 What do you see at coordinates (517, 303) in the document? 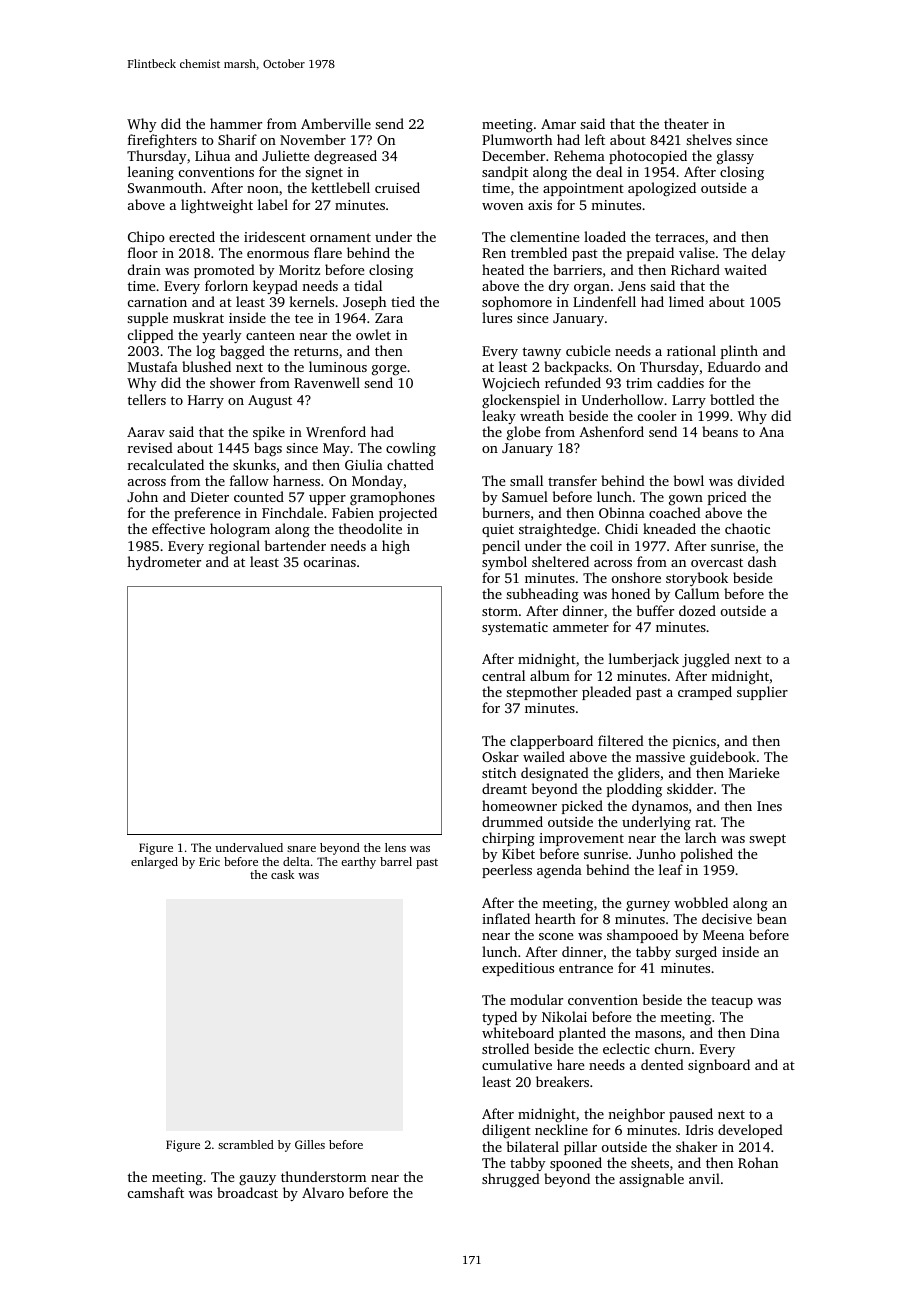
I see `sophomore` at bounding box center [517, 303].
